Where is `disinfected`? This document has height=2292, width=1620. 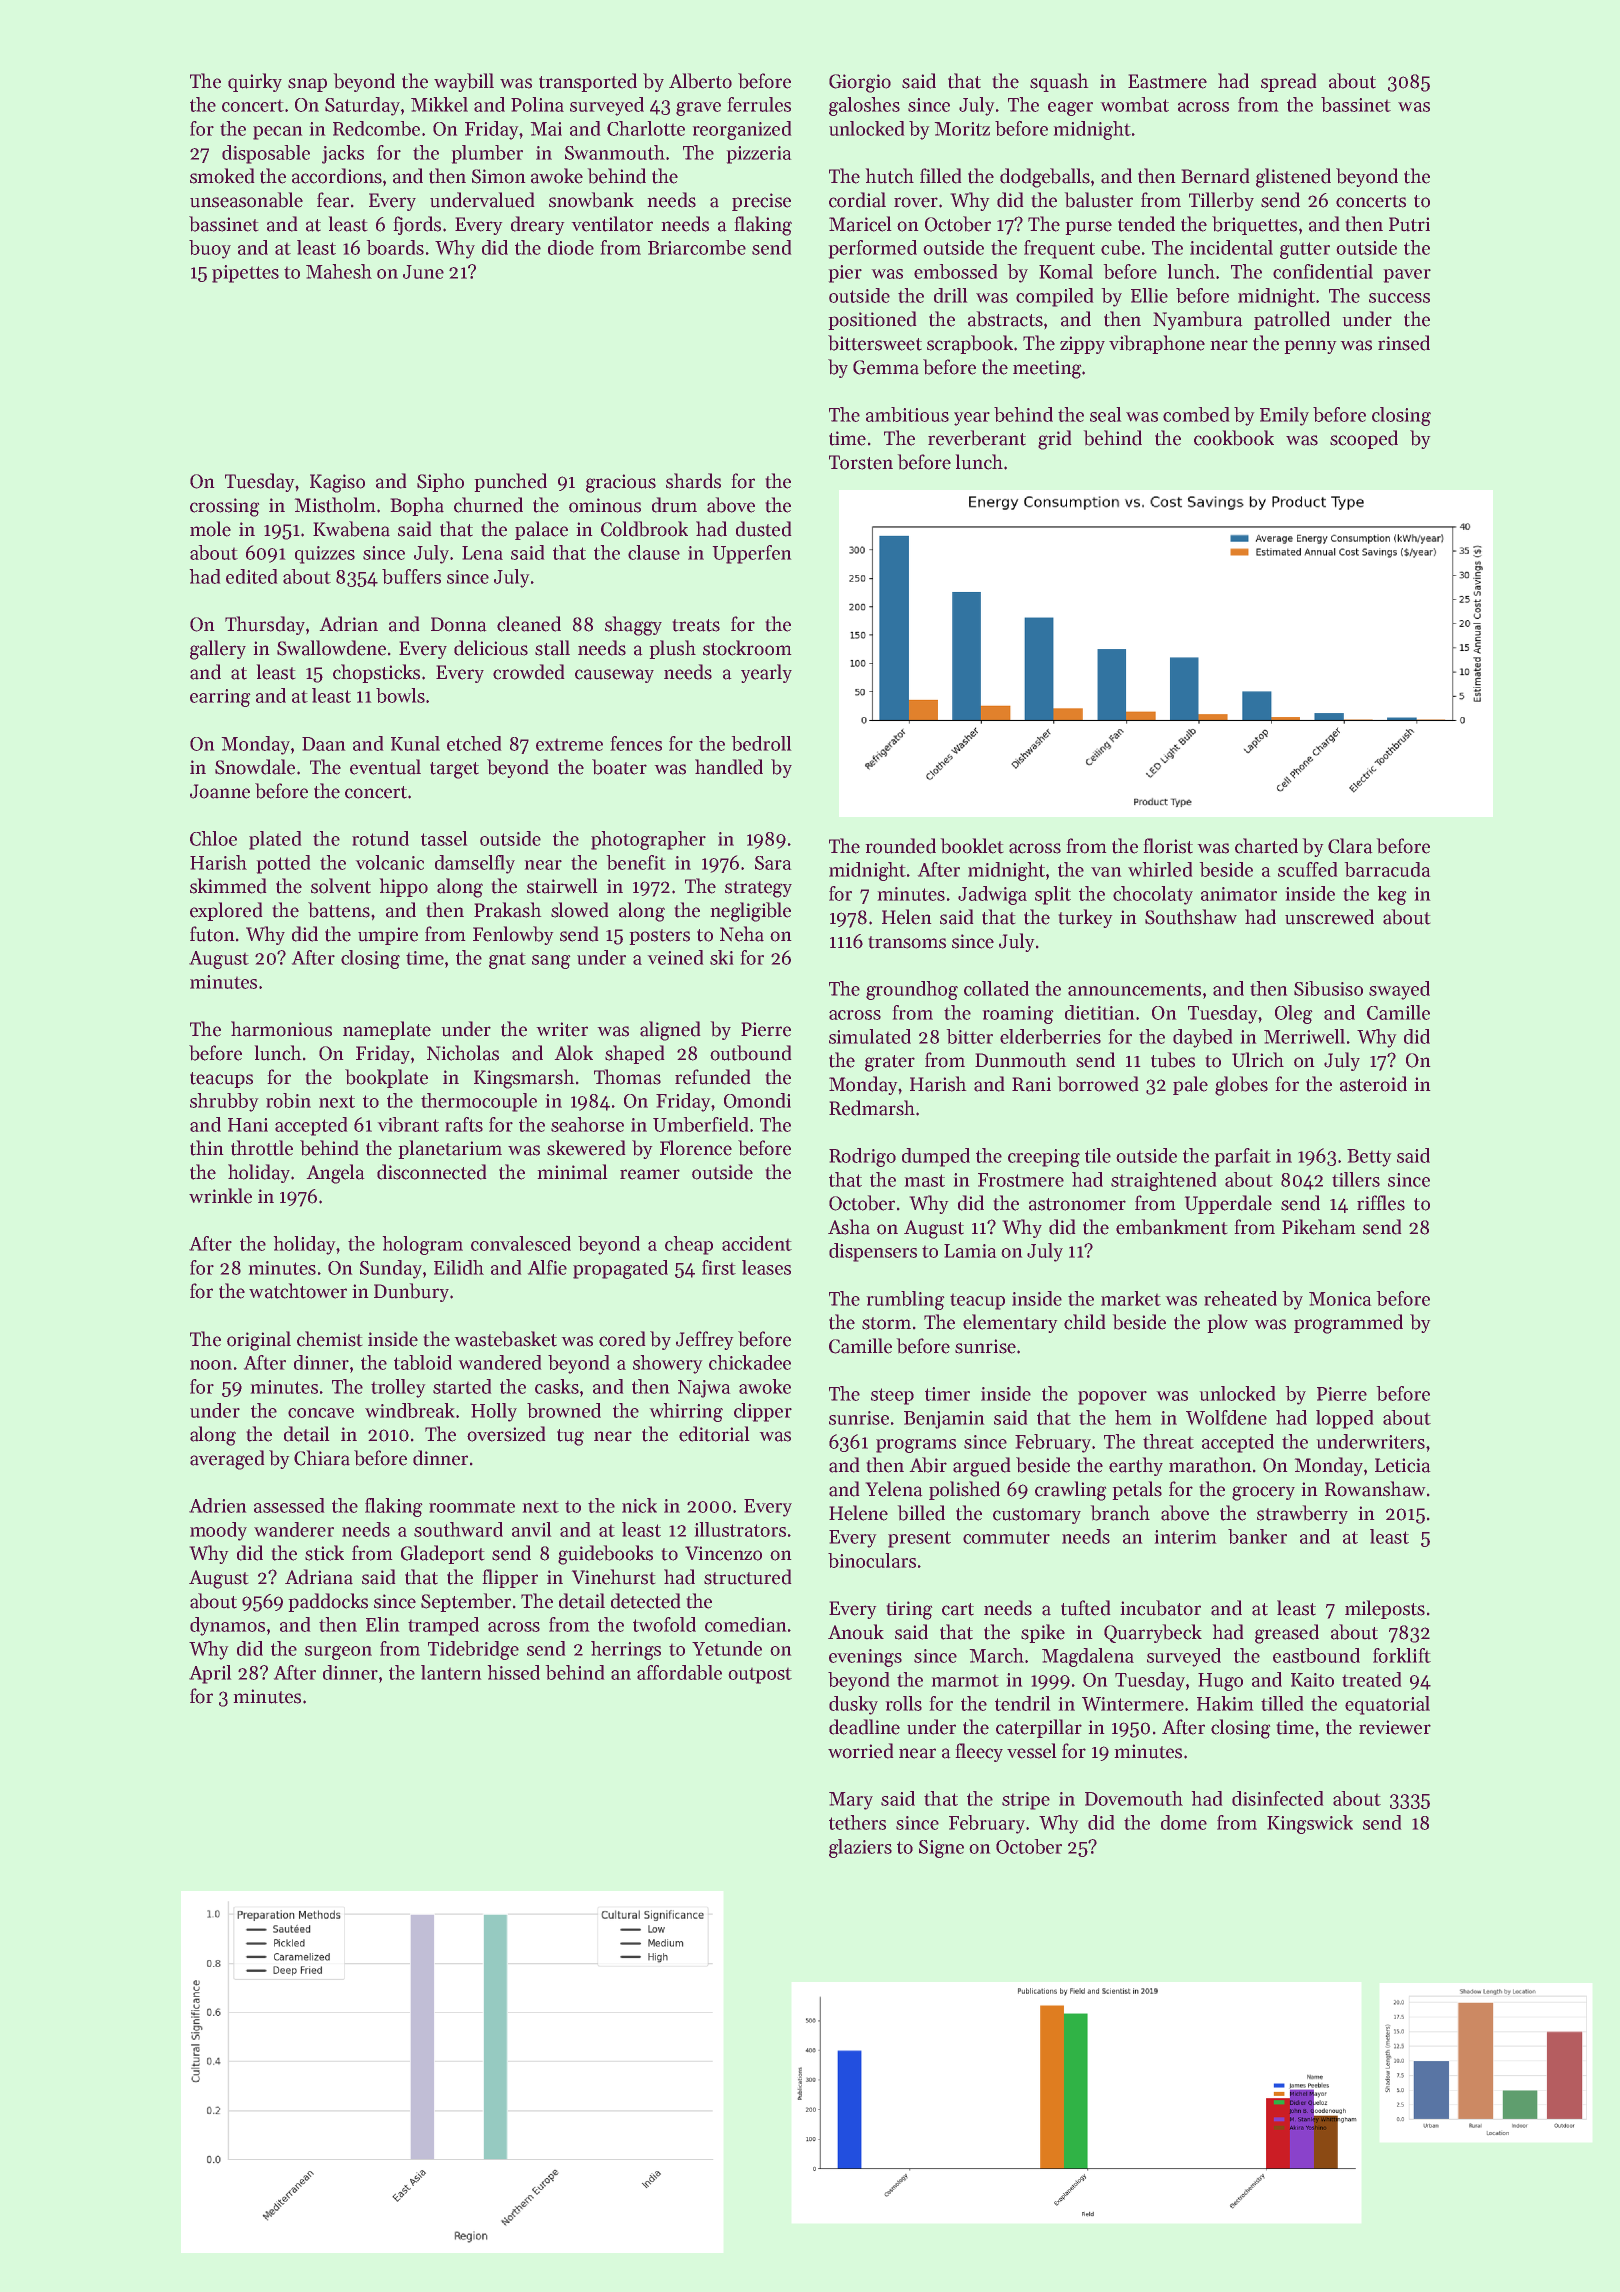 disinfected is located at coordinates (1278, 1798).
